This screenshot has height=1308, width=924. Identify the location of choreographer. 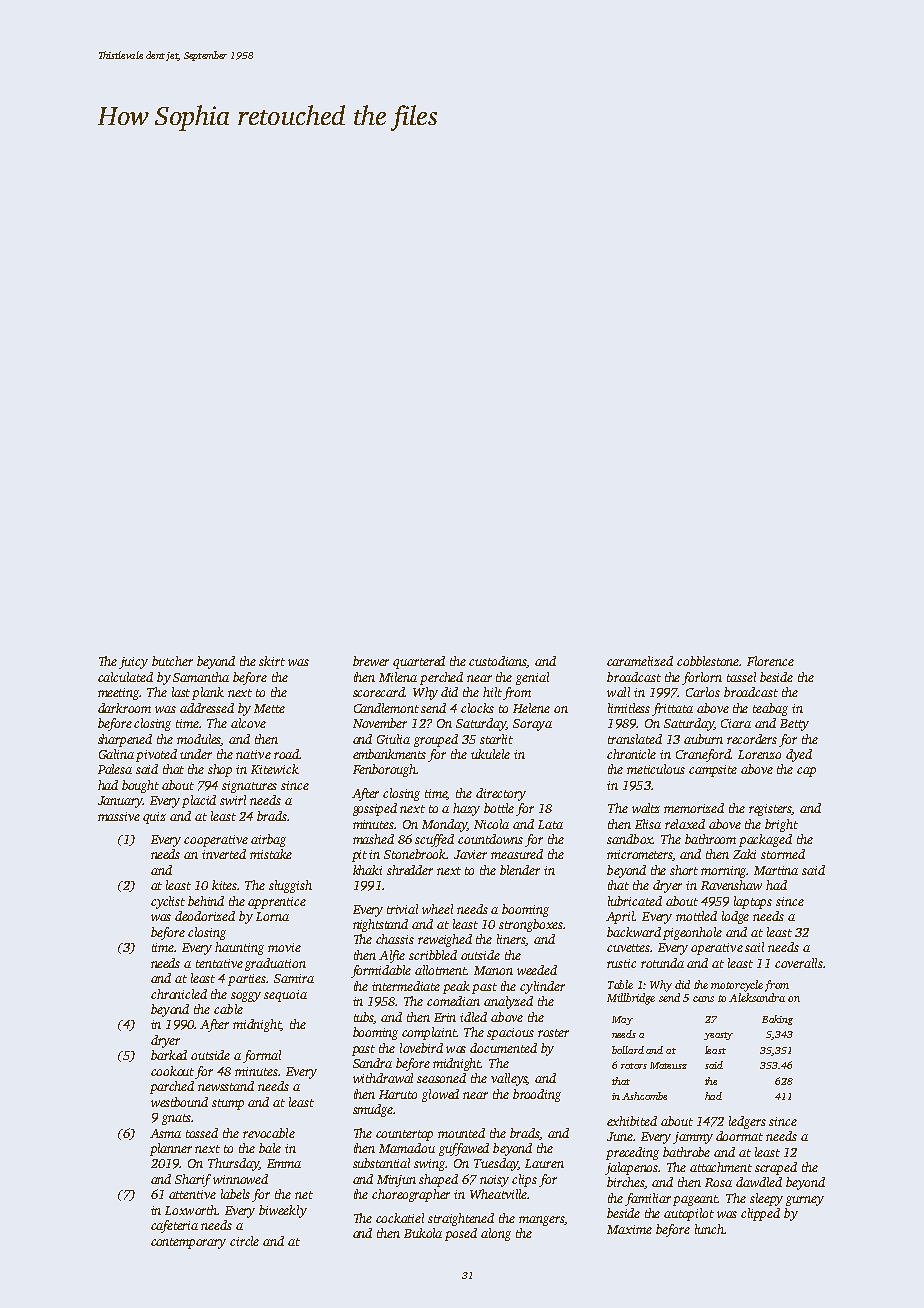
(411, 1195).
